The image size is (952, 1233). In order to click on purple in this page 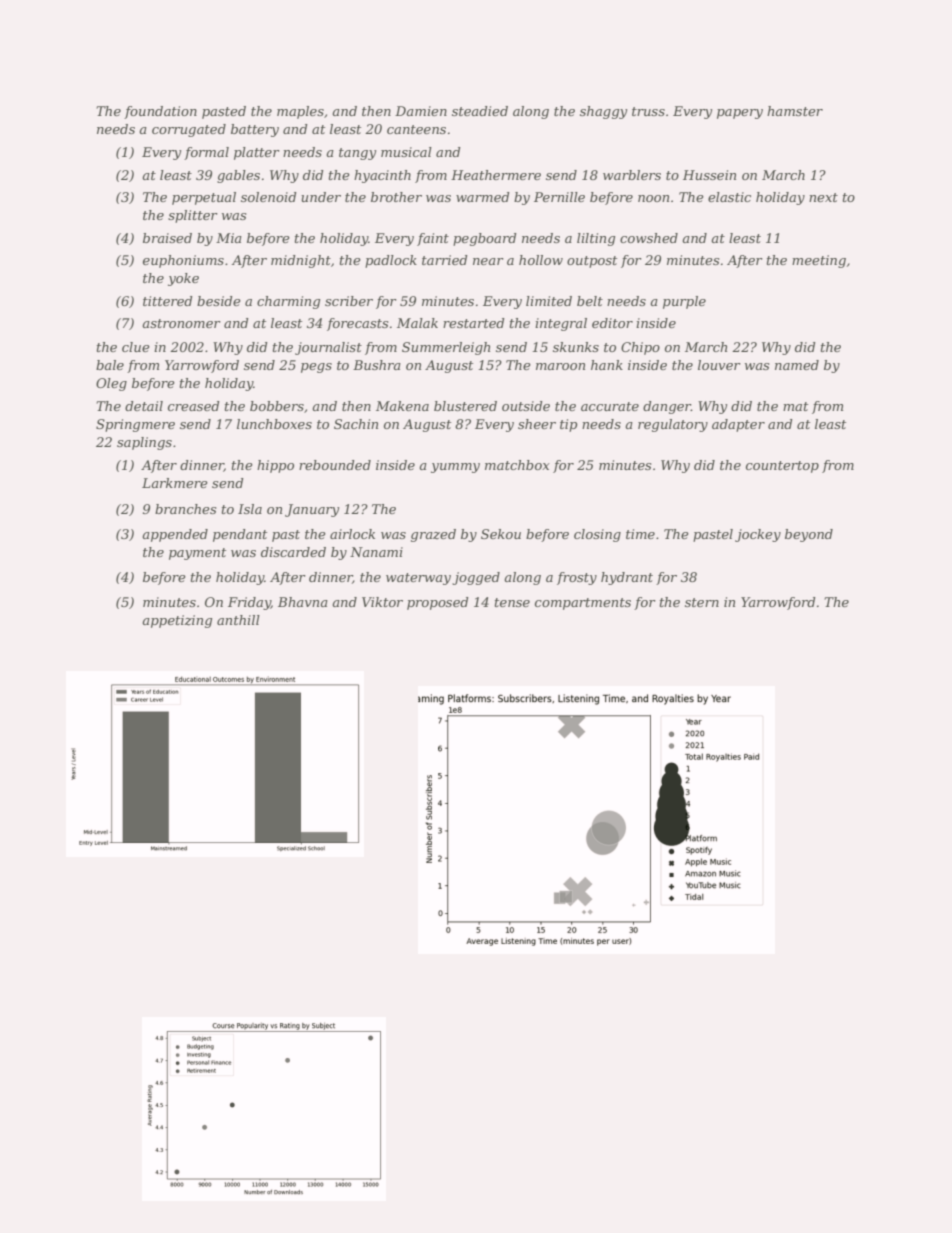, I will do `click(684, 302)`.
